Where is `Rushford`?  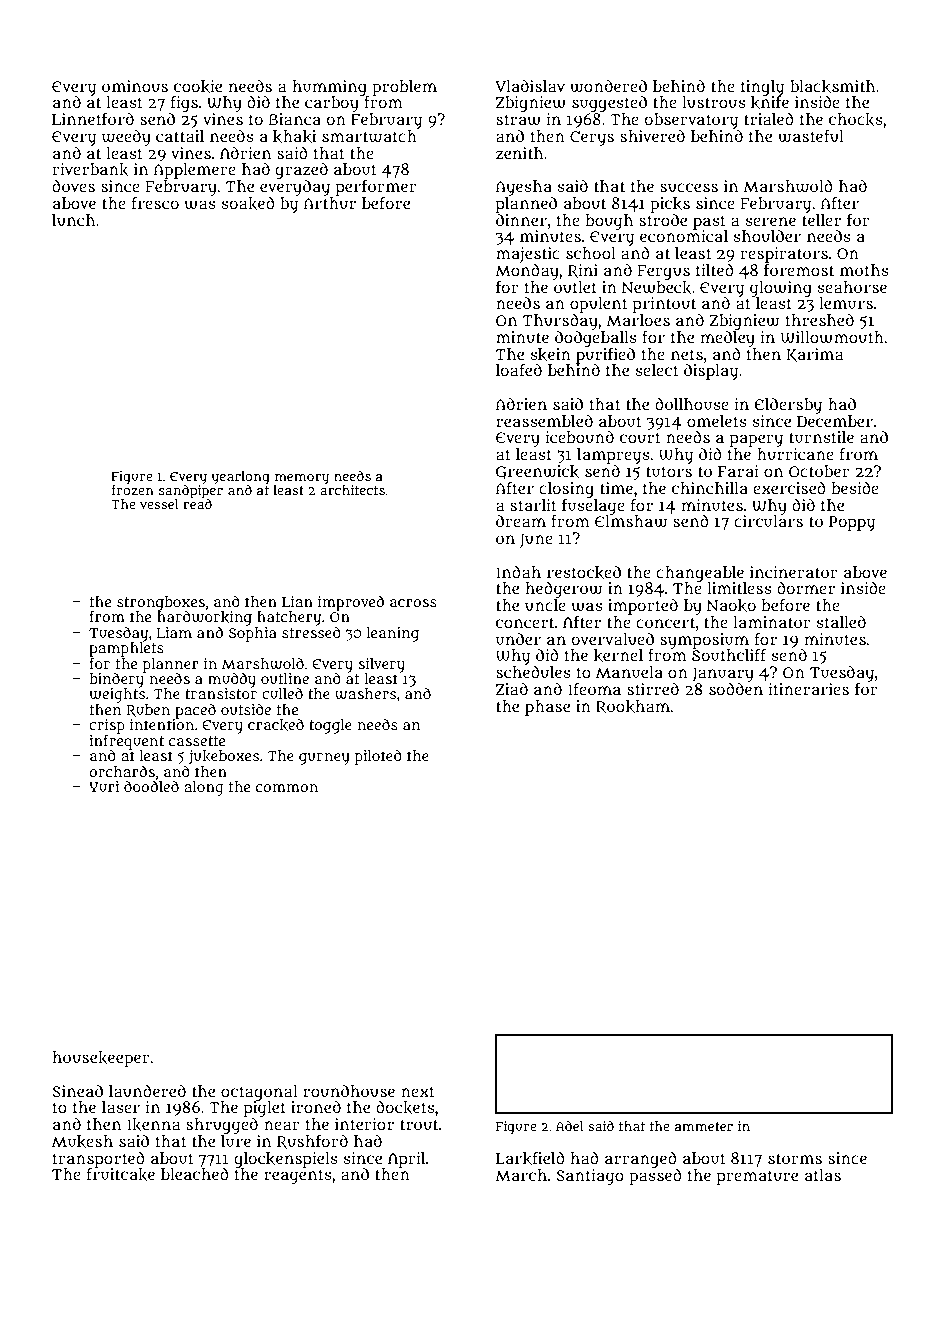
Rushford is located at coordinates (312, 1141).
